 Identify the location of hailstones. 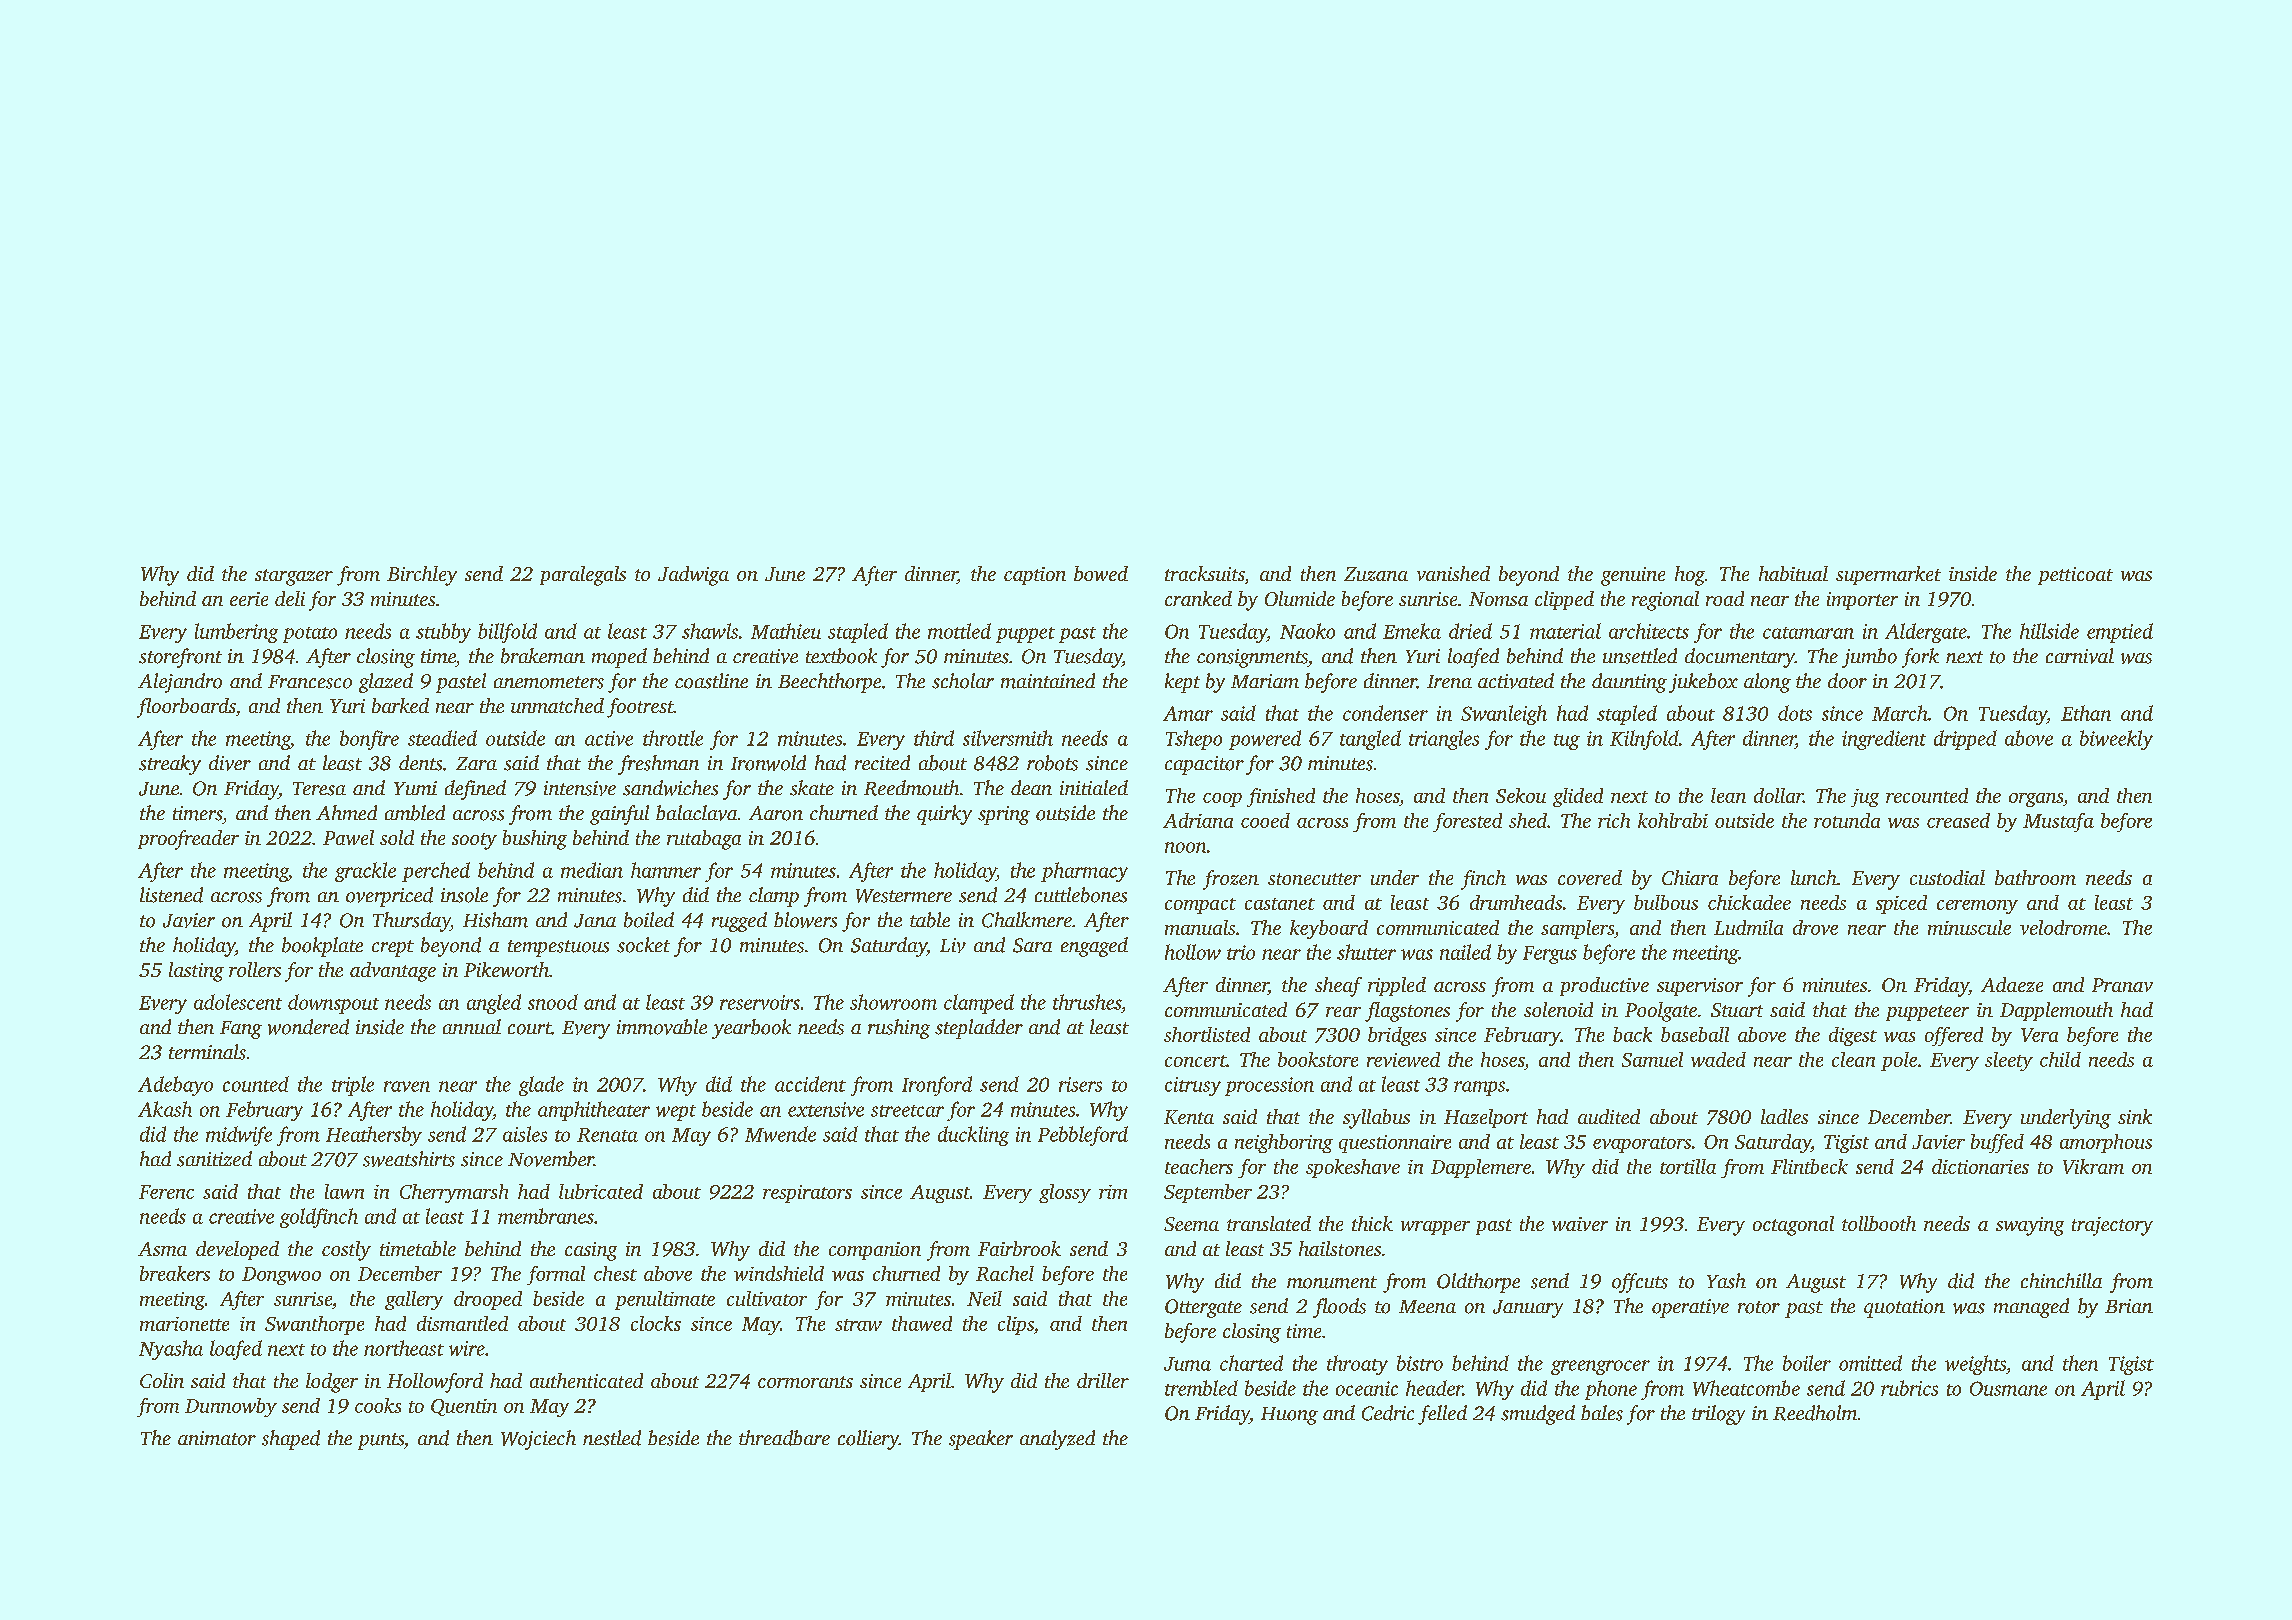
(1340, 1248).
